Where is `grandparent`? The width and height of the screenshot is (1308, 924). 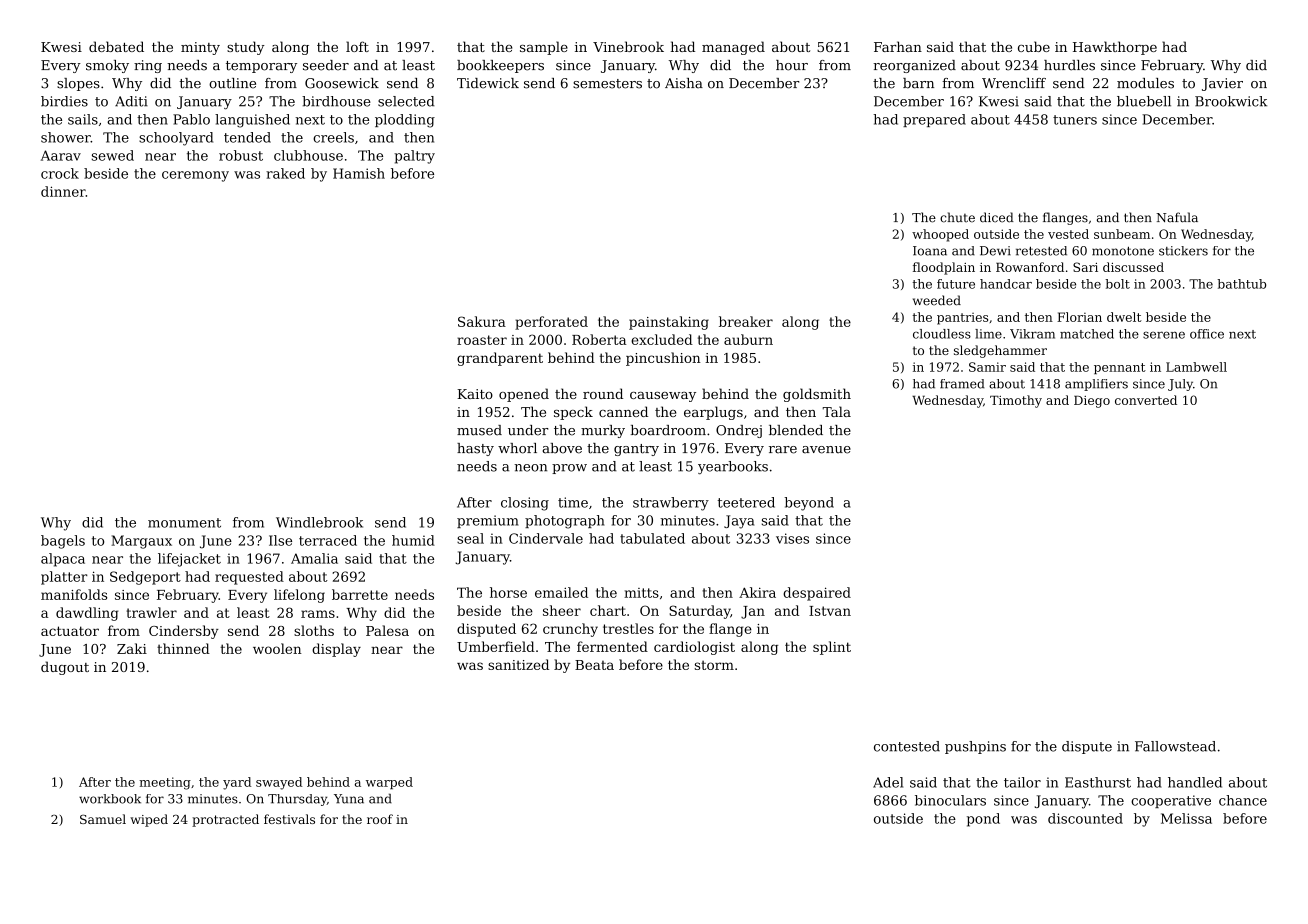 grandparent is located at coordinates (500, 359).
